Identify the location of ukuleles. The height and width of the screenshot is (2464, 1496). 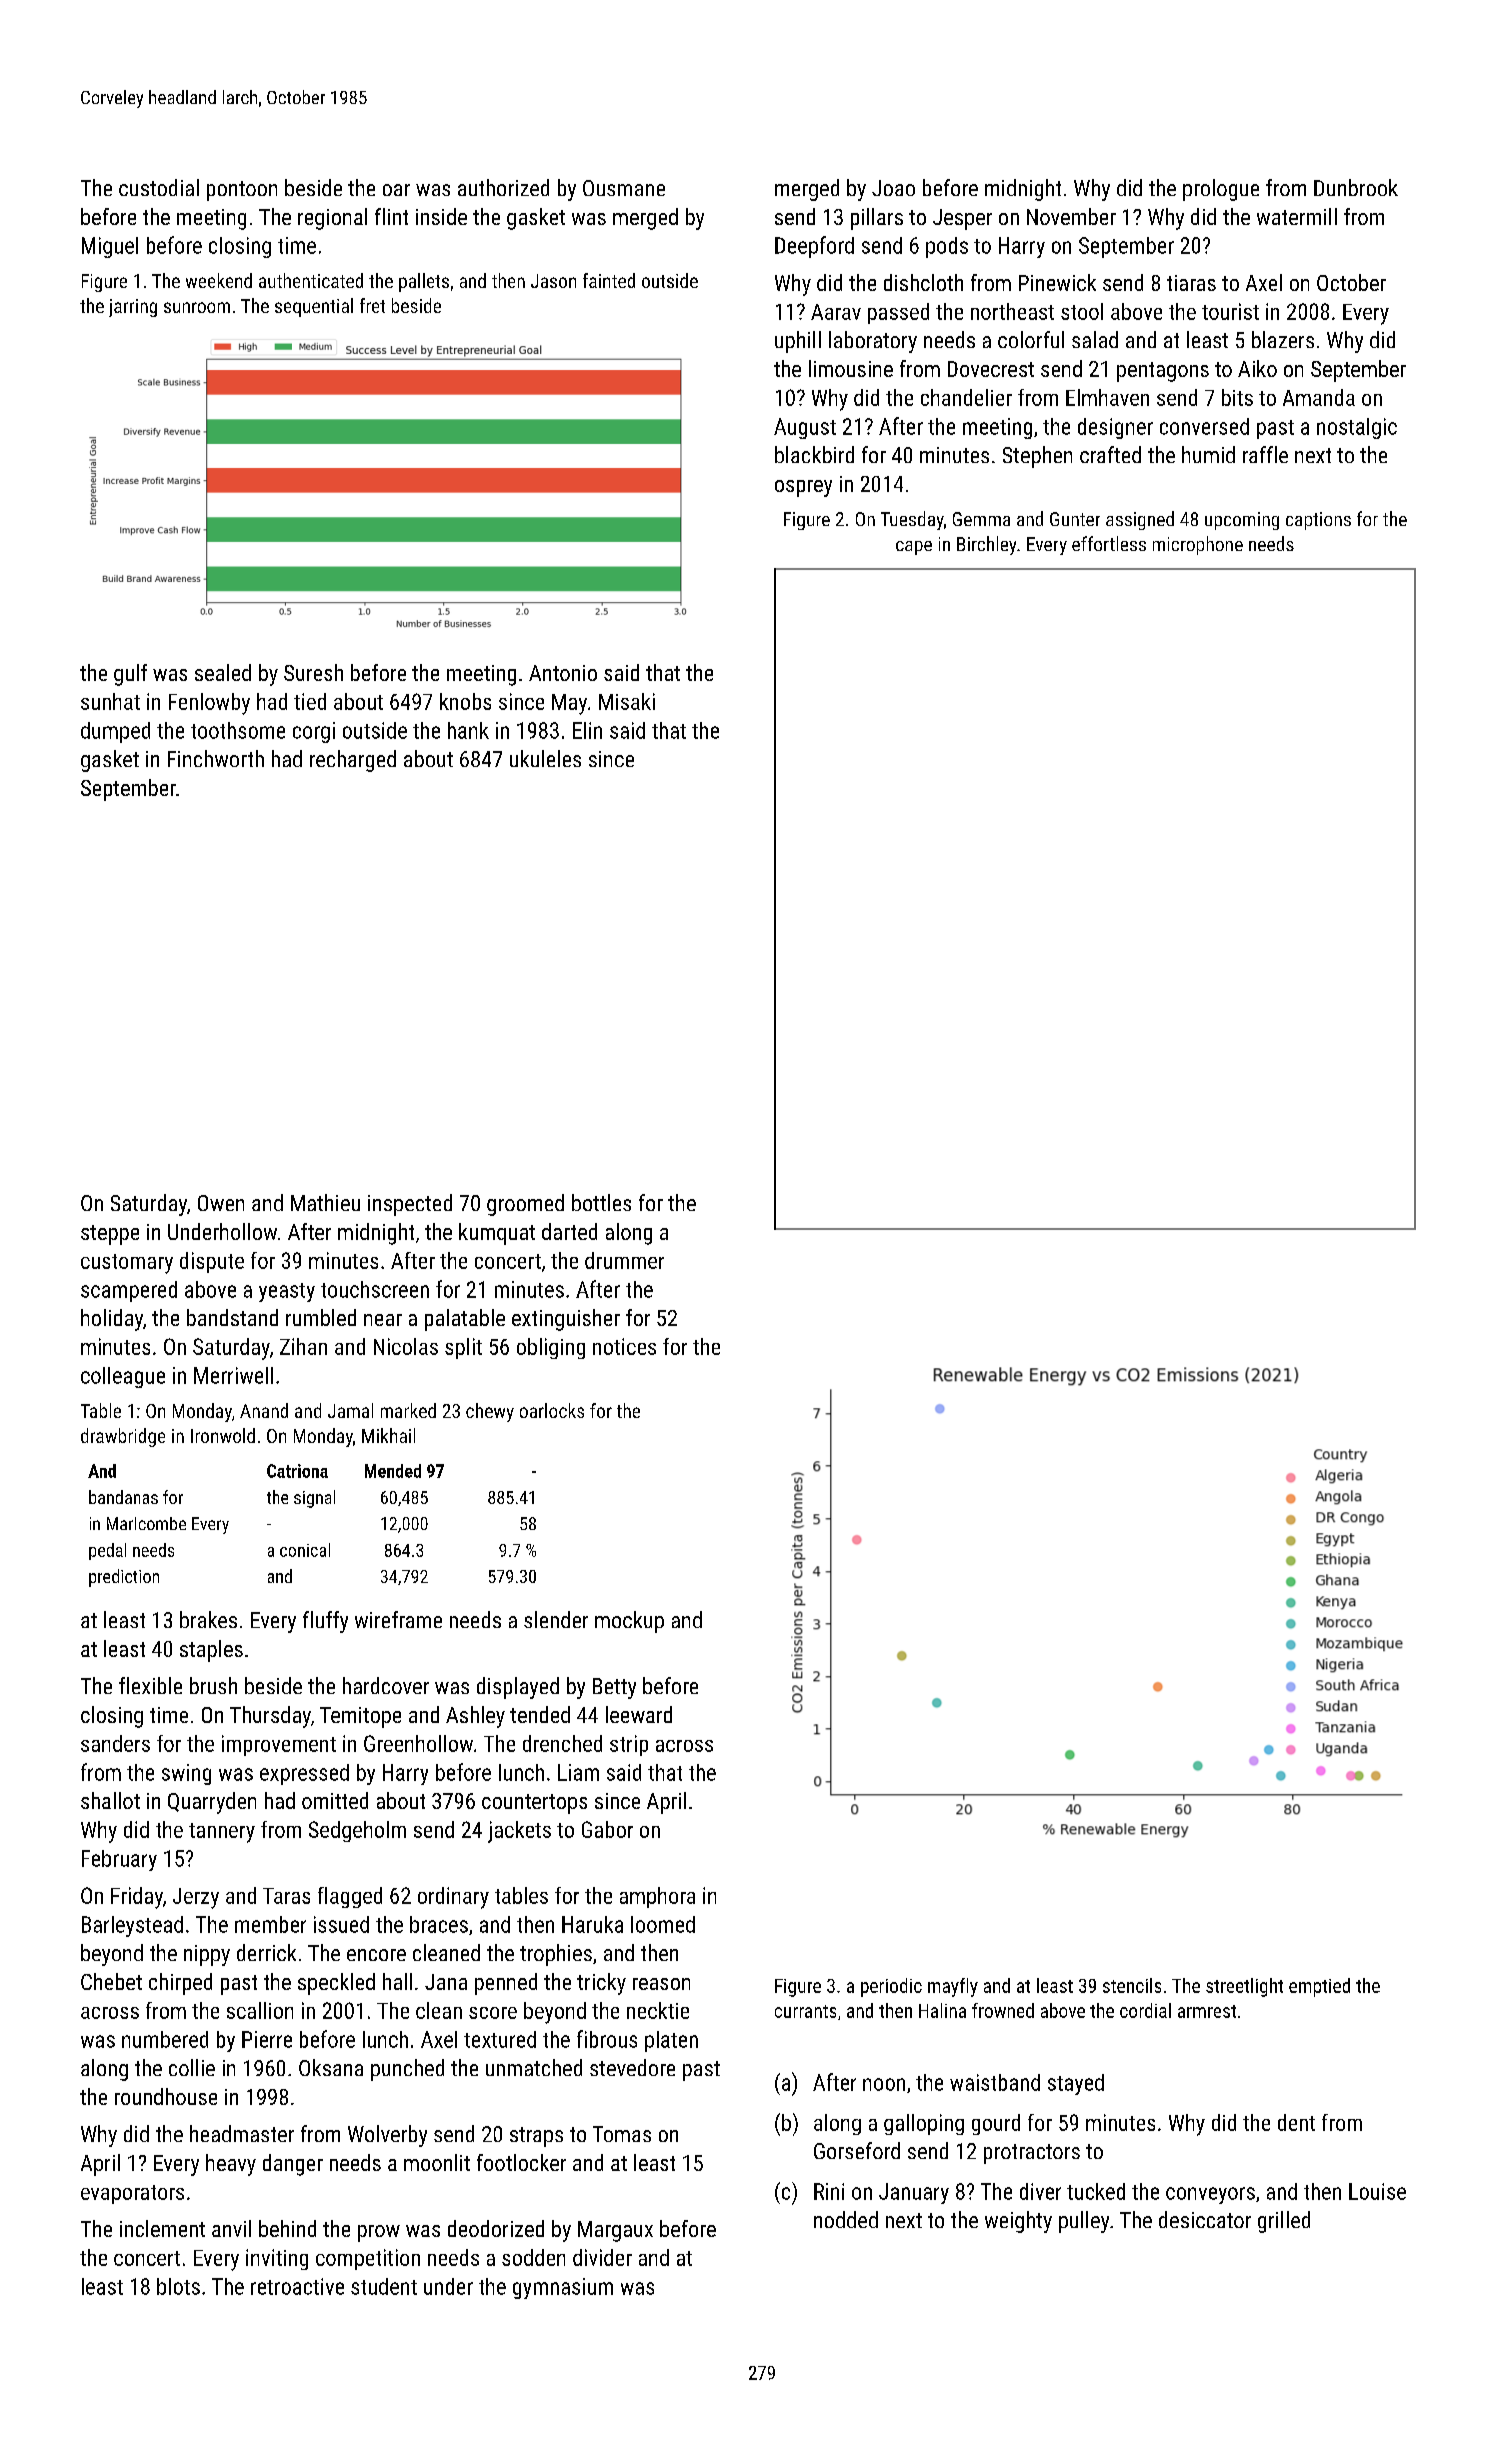
(545, 758).
